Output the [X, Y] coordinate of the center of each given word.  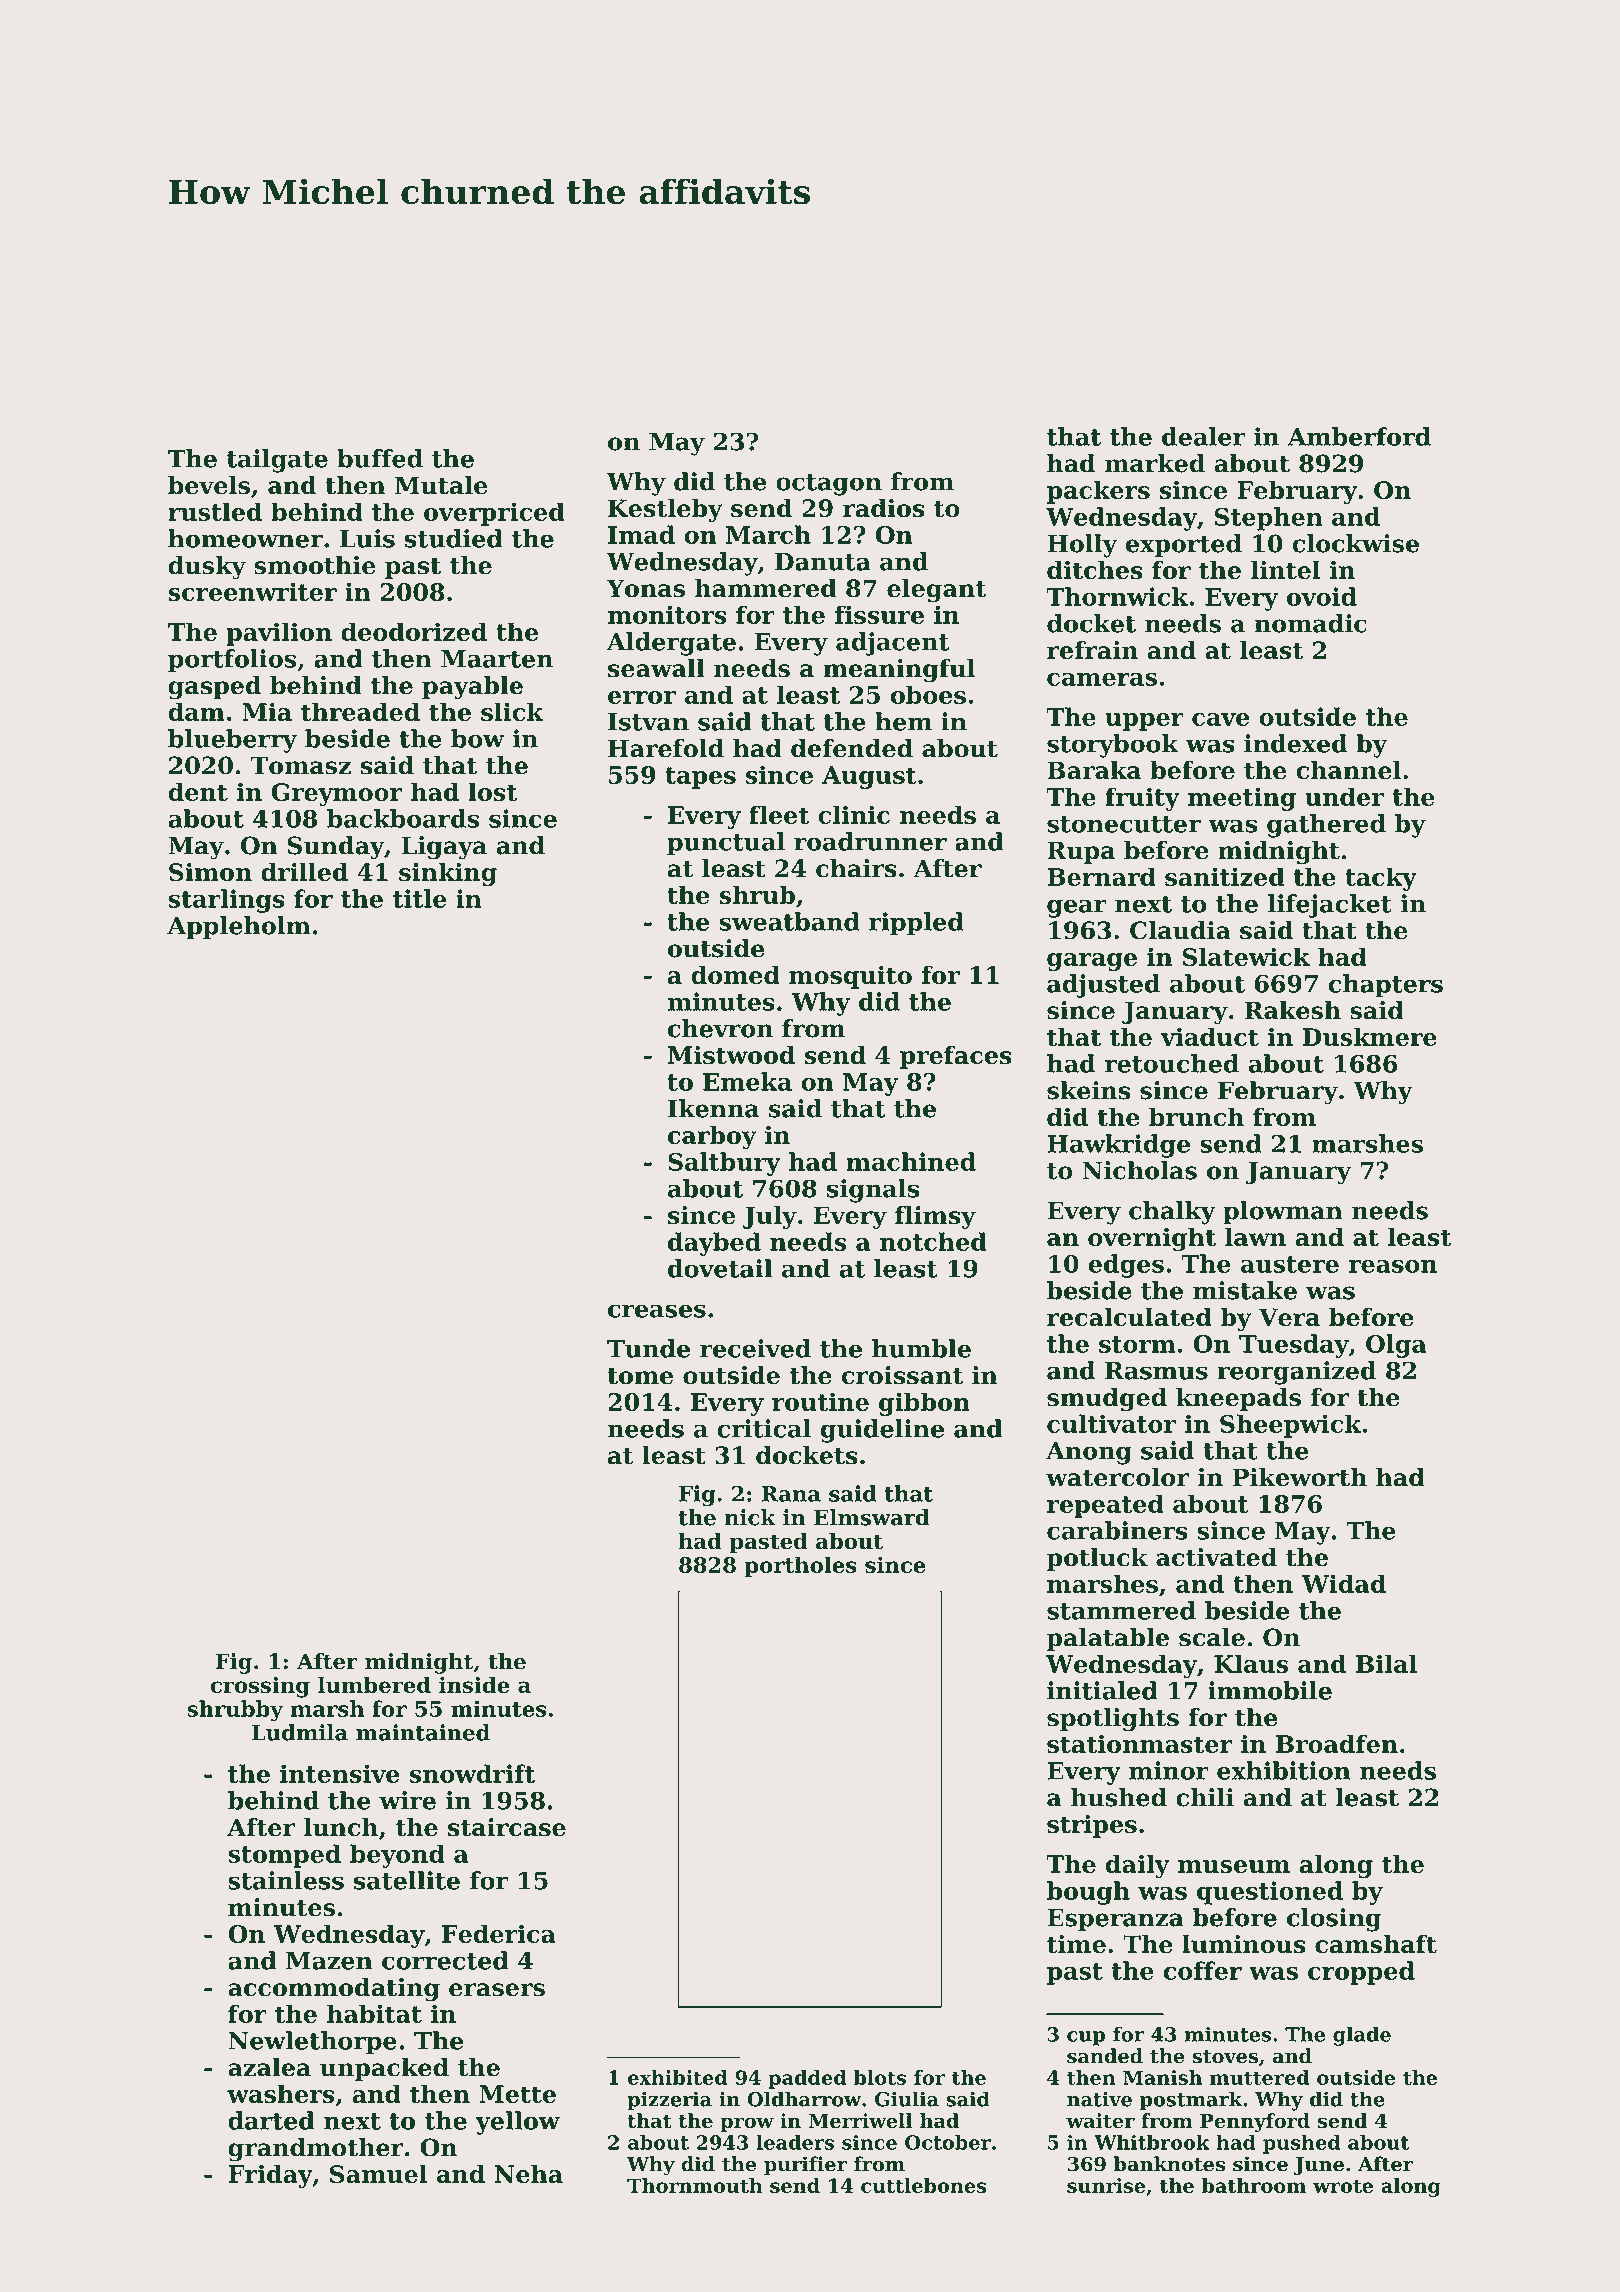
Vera [1289, 1317]
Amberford [1359, 436]
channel [1348, 770]
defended [852, 748]
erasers [497, 1990]
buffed [380, 458]
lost [492, 791]
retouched [1172, 1063]
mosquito [850, 977]
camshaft [1376, 1944]
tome [640, 1376]
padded [807, 2079]
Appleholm [239, 927]
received [755, 1348]
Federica [499, 1933]
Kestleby [665, 510]
